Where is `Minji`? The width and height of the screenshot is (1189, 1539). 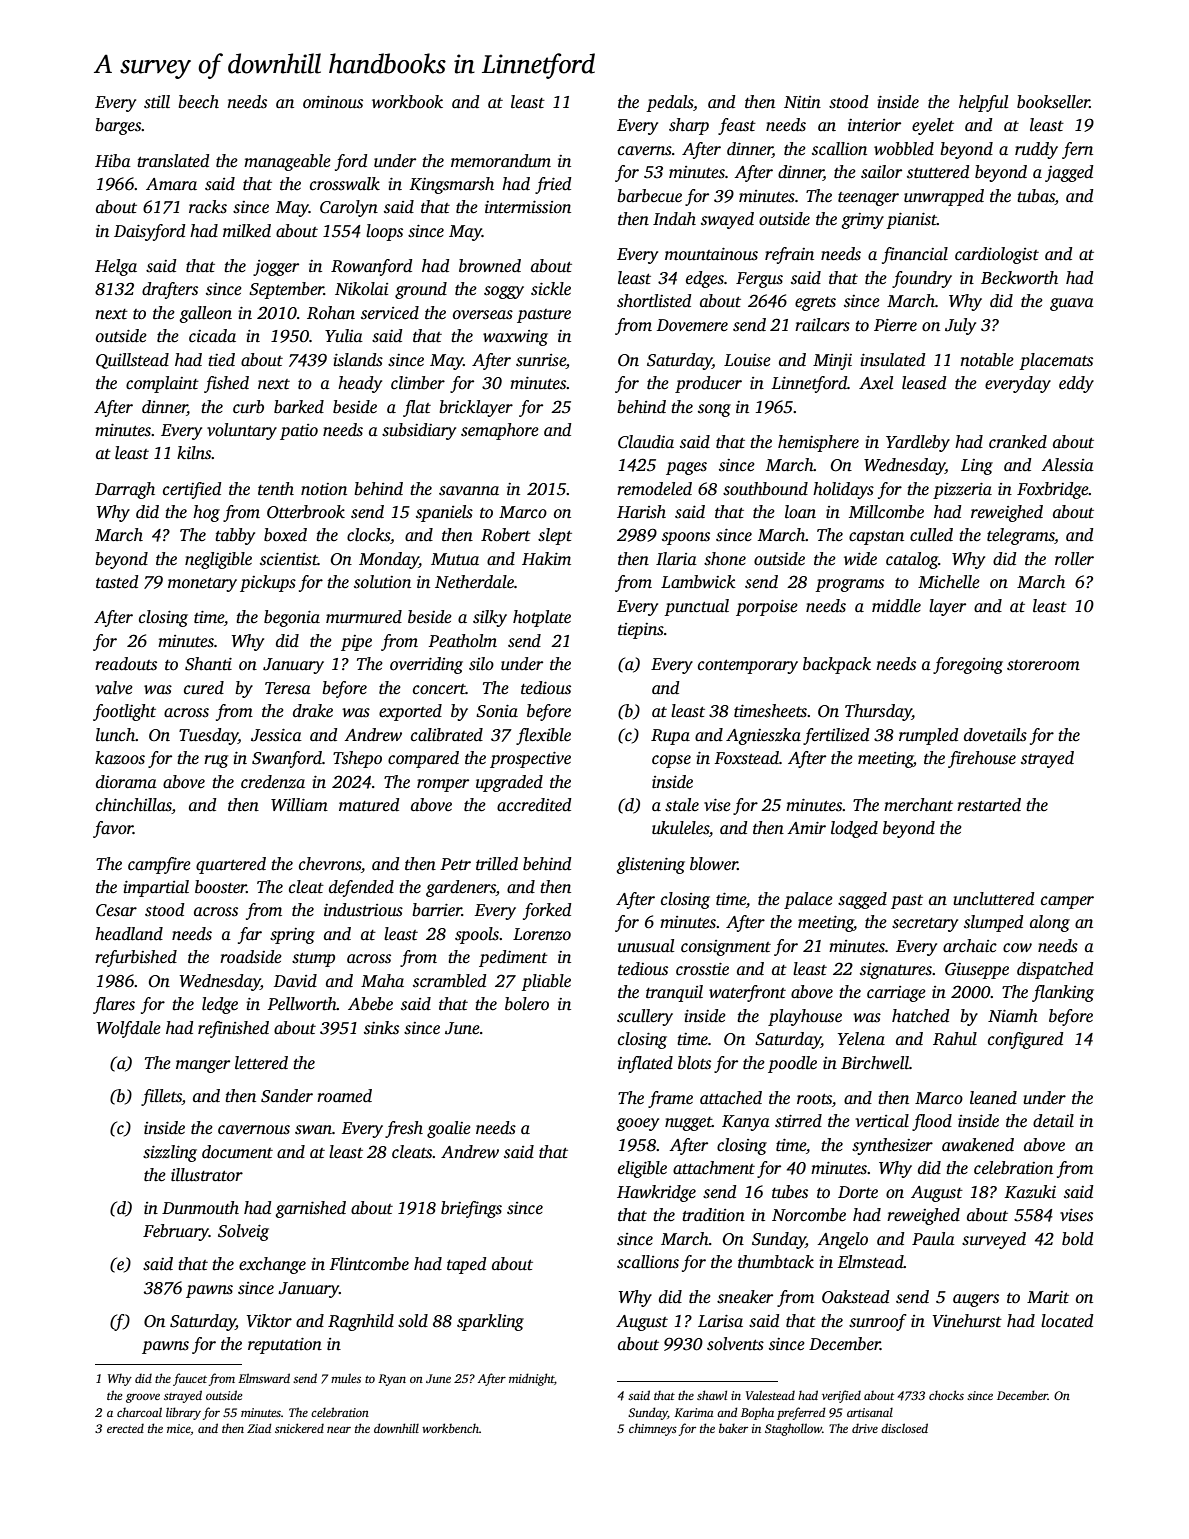 Minji is located at coordinates (832, 362).
